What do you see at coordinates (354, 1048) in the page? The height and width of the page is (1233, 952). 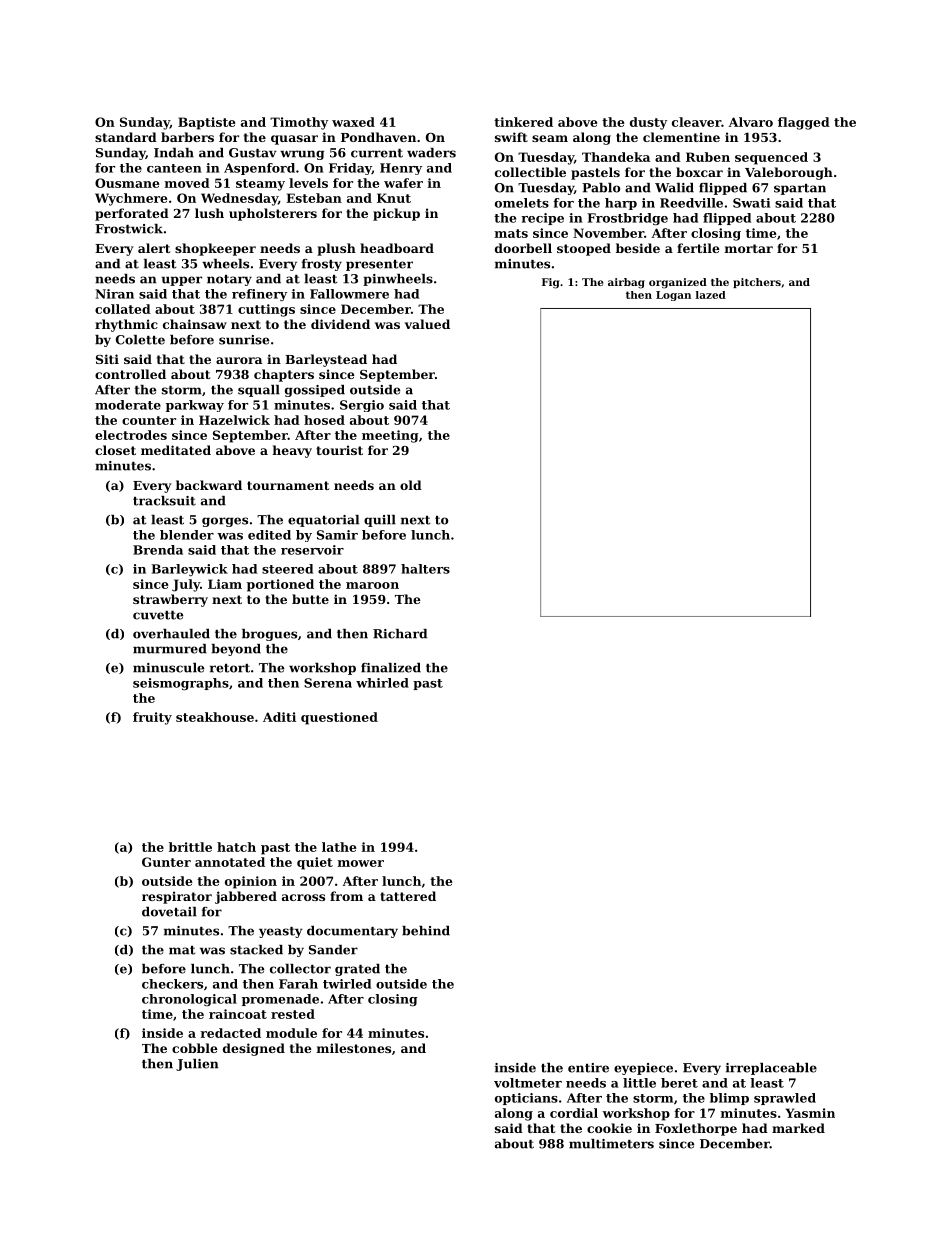 I see `milestones` at bounding box center [354, 1048].
